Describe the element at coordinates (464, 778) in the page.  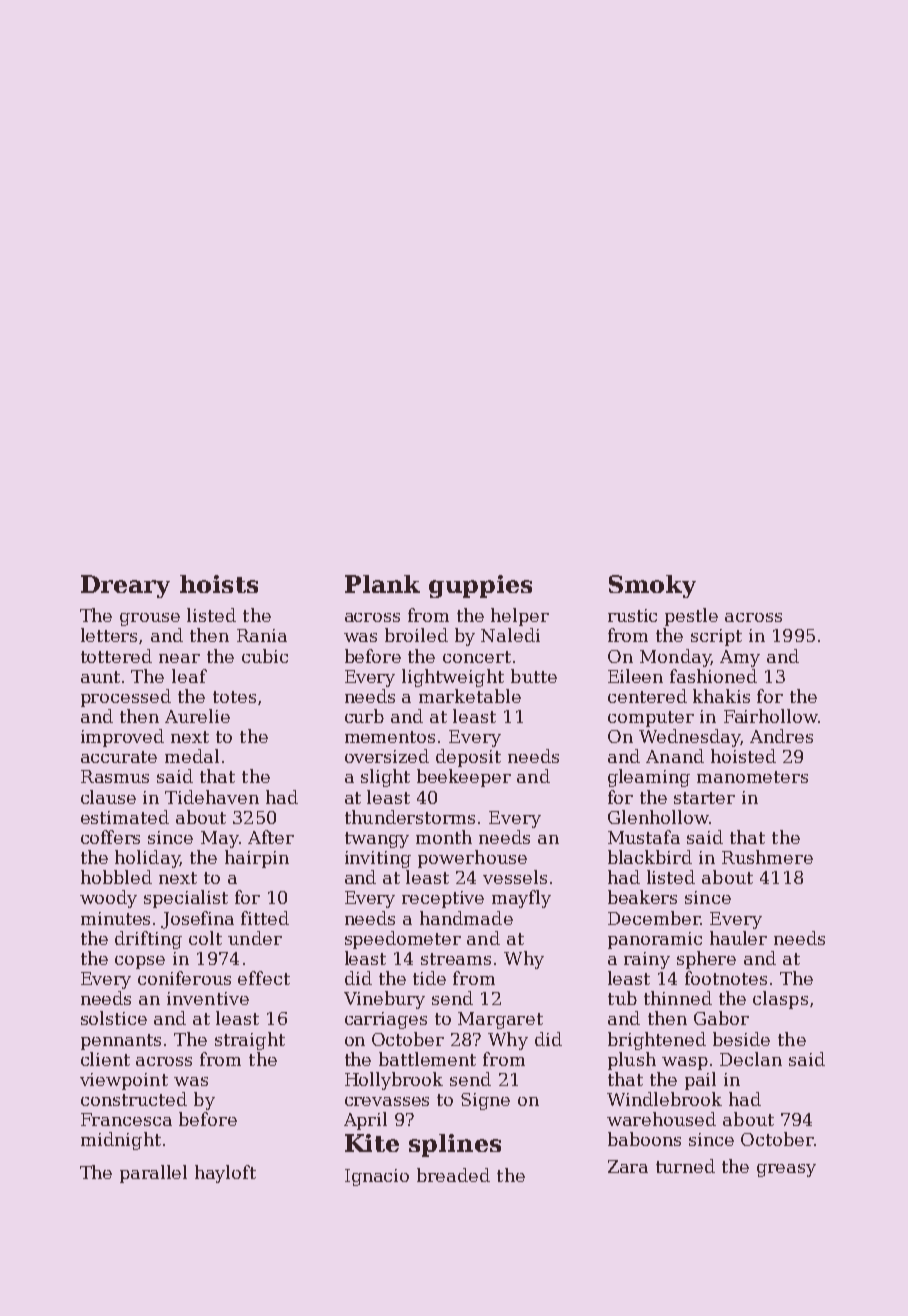
I see `beekeeper` at that location.
